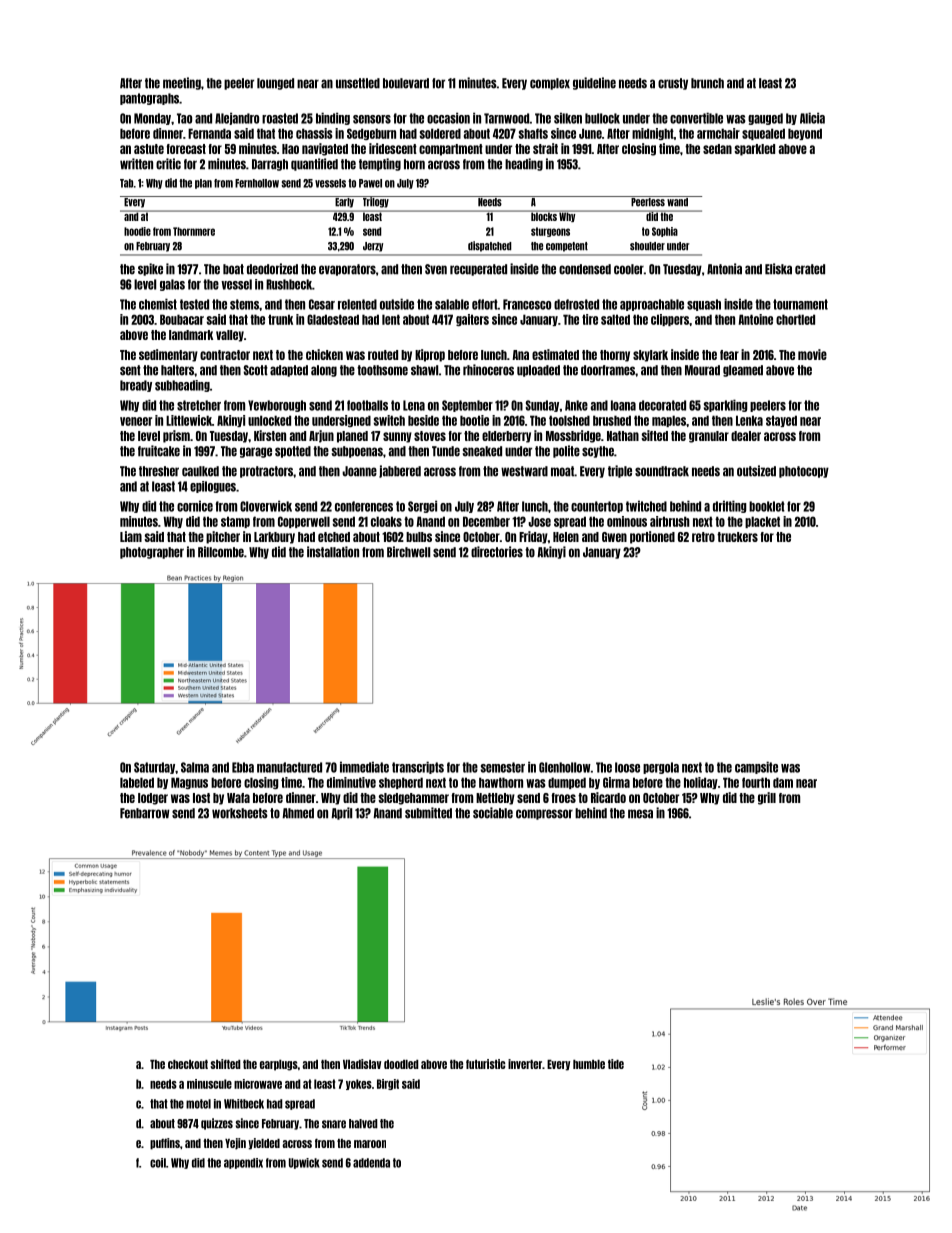 This screenshot has width=952, height=1233. What do you see at coordinates (707, 83) in the screenshot?
I see `brunch` at bounding box center [707, 83].
